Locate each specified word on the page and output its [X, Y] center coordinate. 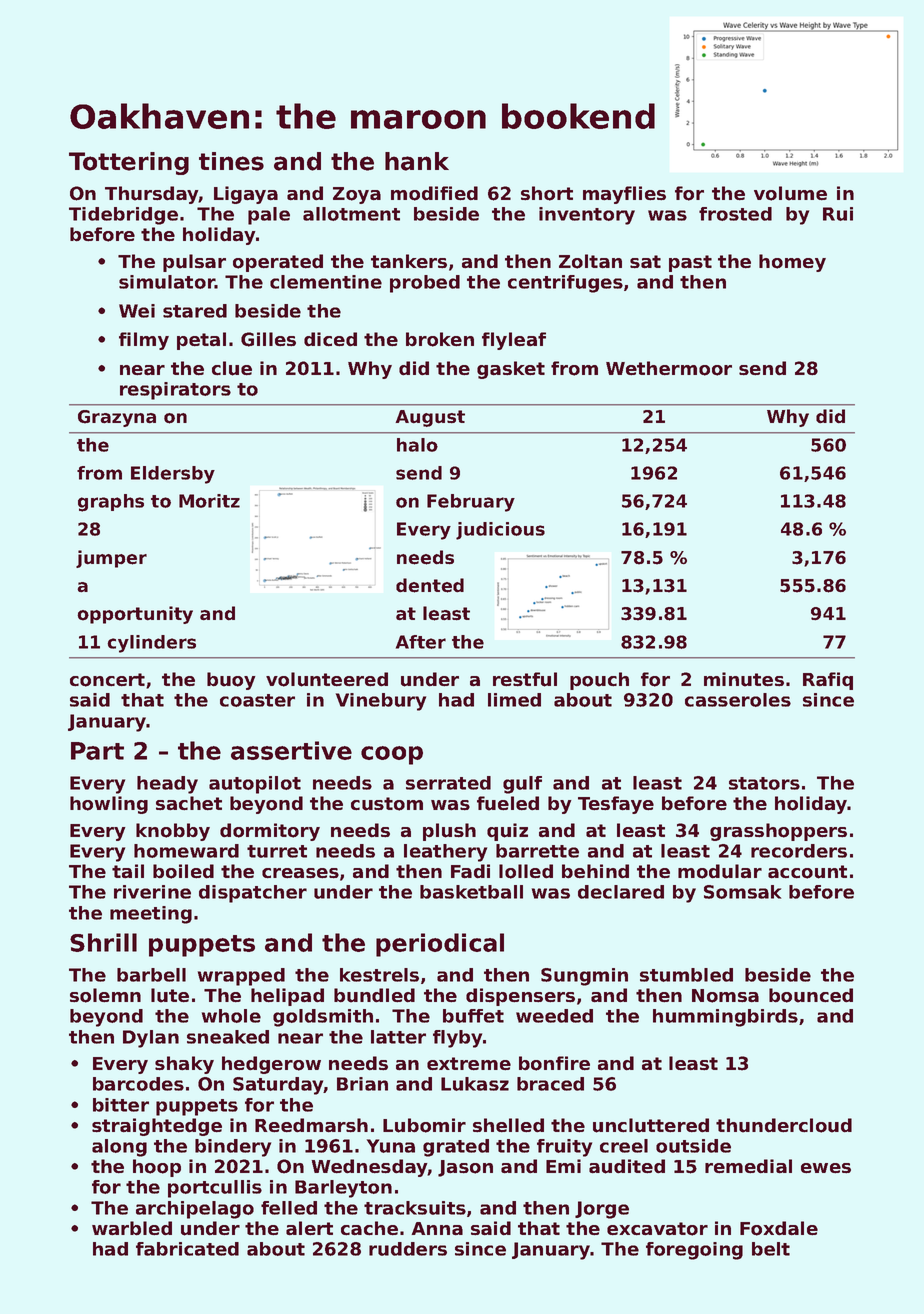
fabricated [187, 1249]
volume [790, 193]
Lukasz [475, 1084]
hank [417, 161]
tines [231, 161]
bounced [811, 995]
